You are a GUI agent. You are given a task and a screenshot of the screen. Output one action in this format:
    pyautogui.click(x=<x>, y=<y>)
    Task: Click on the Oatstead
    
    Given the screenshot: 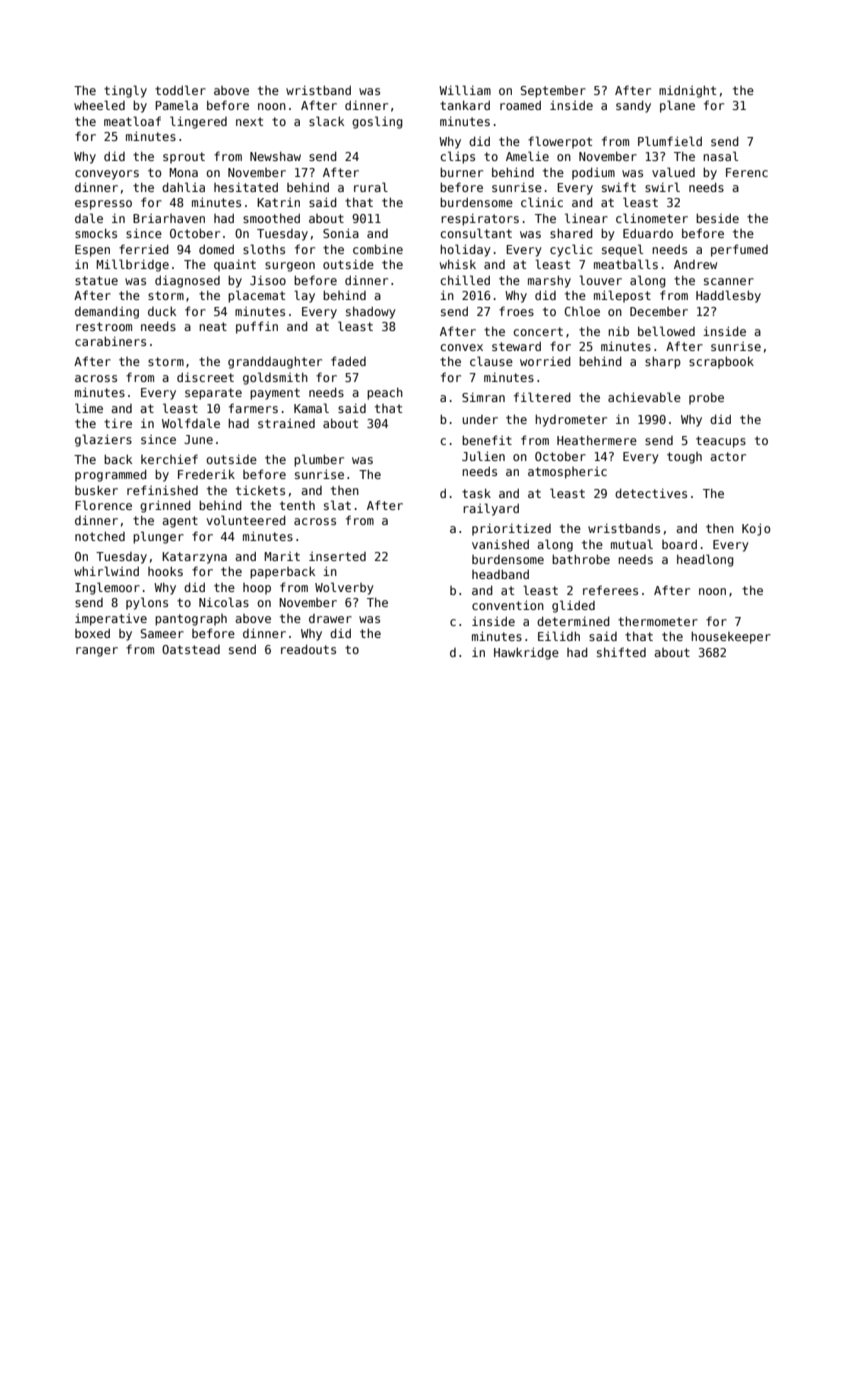 What is the action you would take?
    pyautogui.click(x=191, y=649)
